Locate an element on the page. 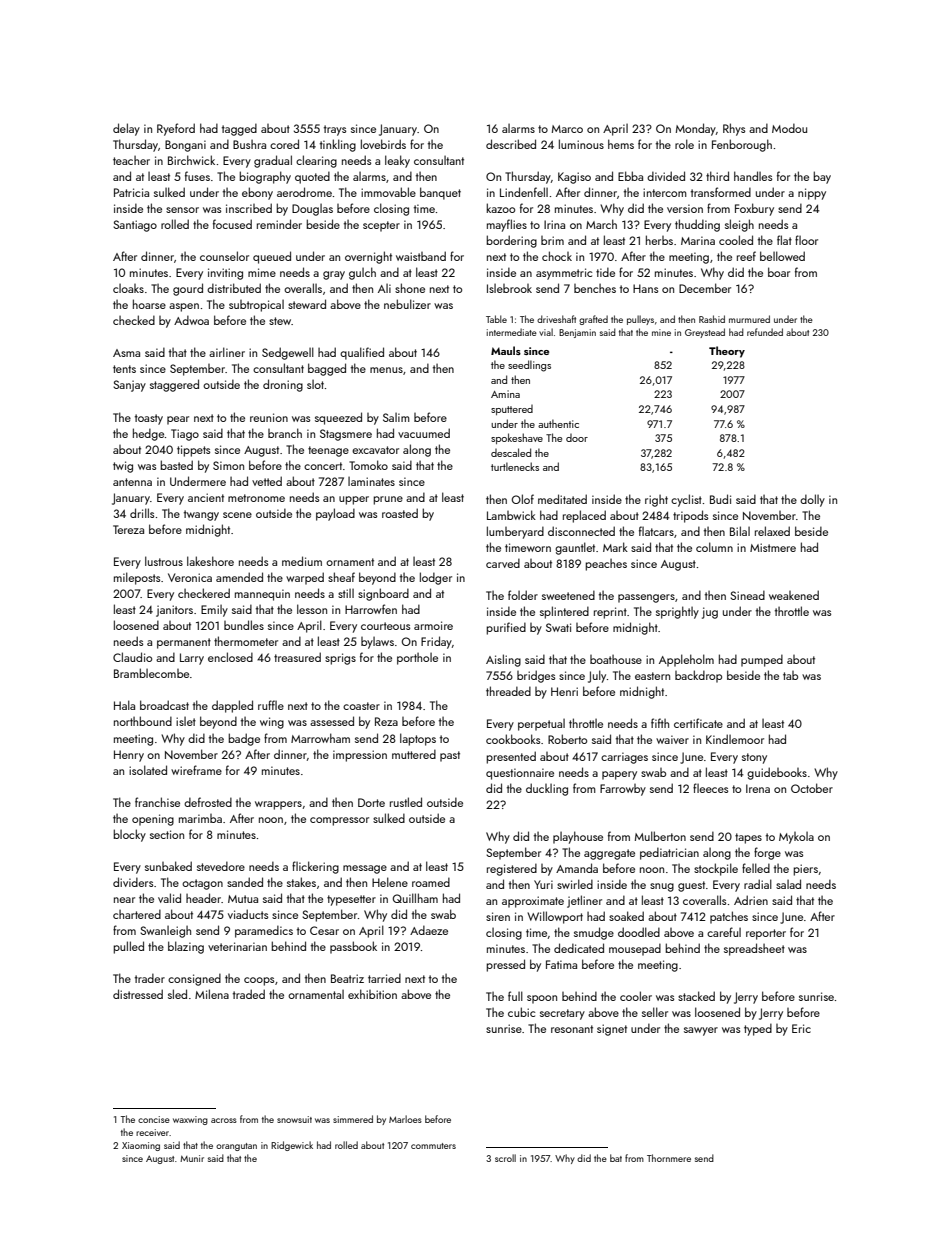  Marloes is located at coordinates (405, 1119).
